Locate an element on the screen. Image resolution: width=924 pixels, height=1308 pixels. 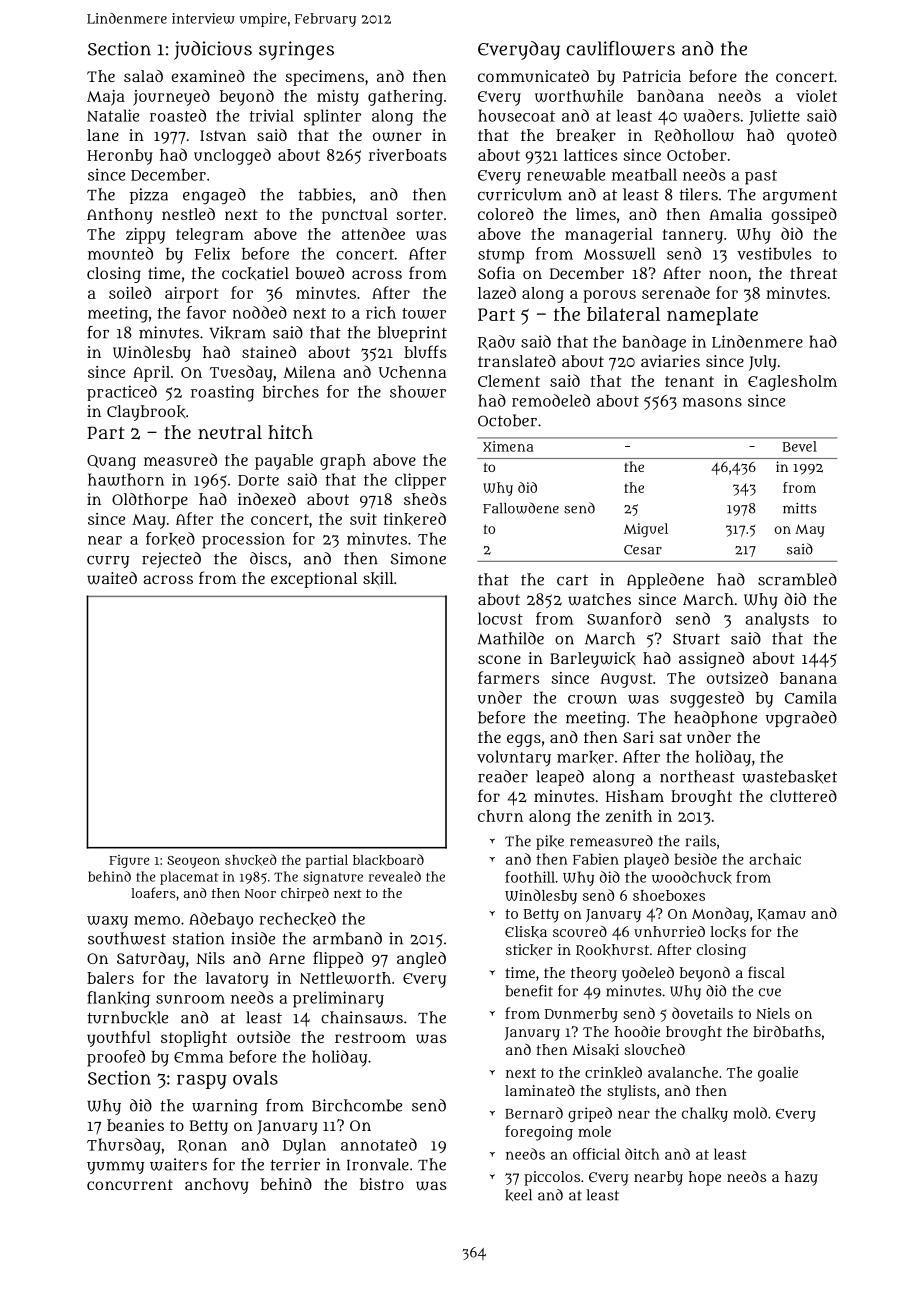
armband is located at coordinates (347, 938).
